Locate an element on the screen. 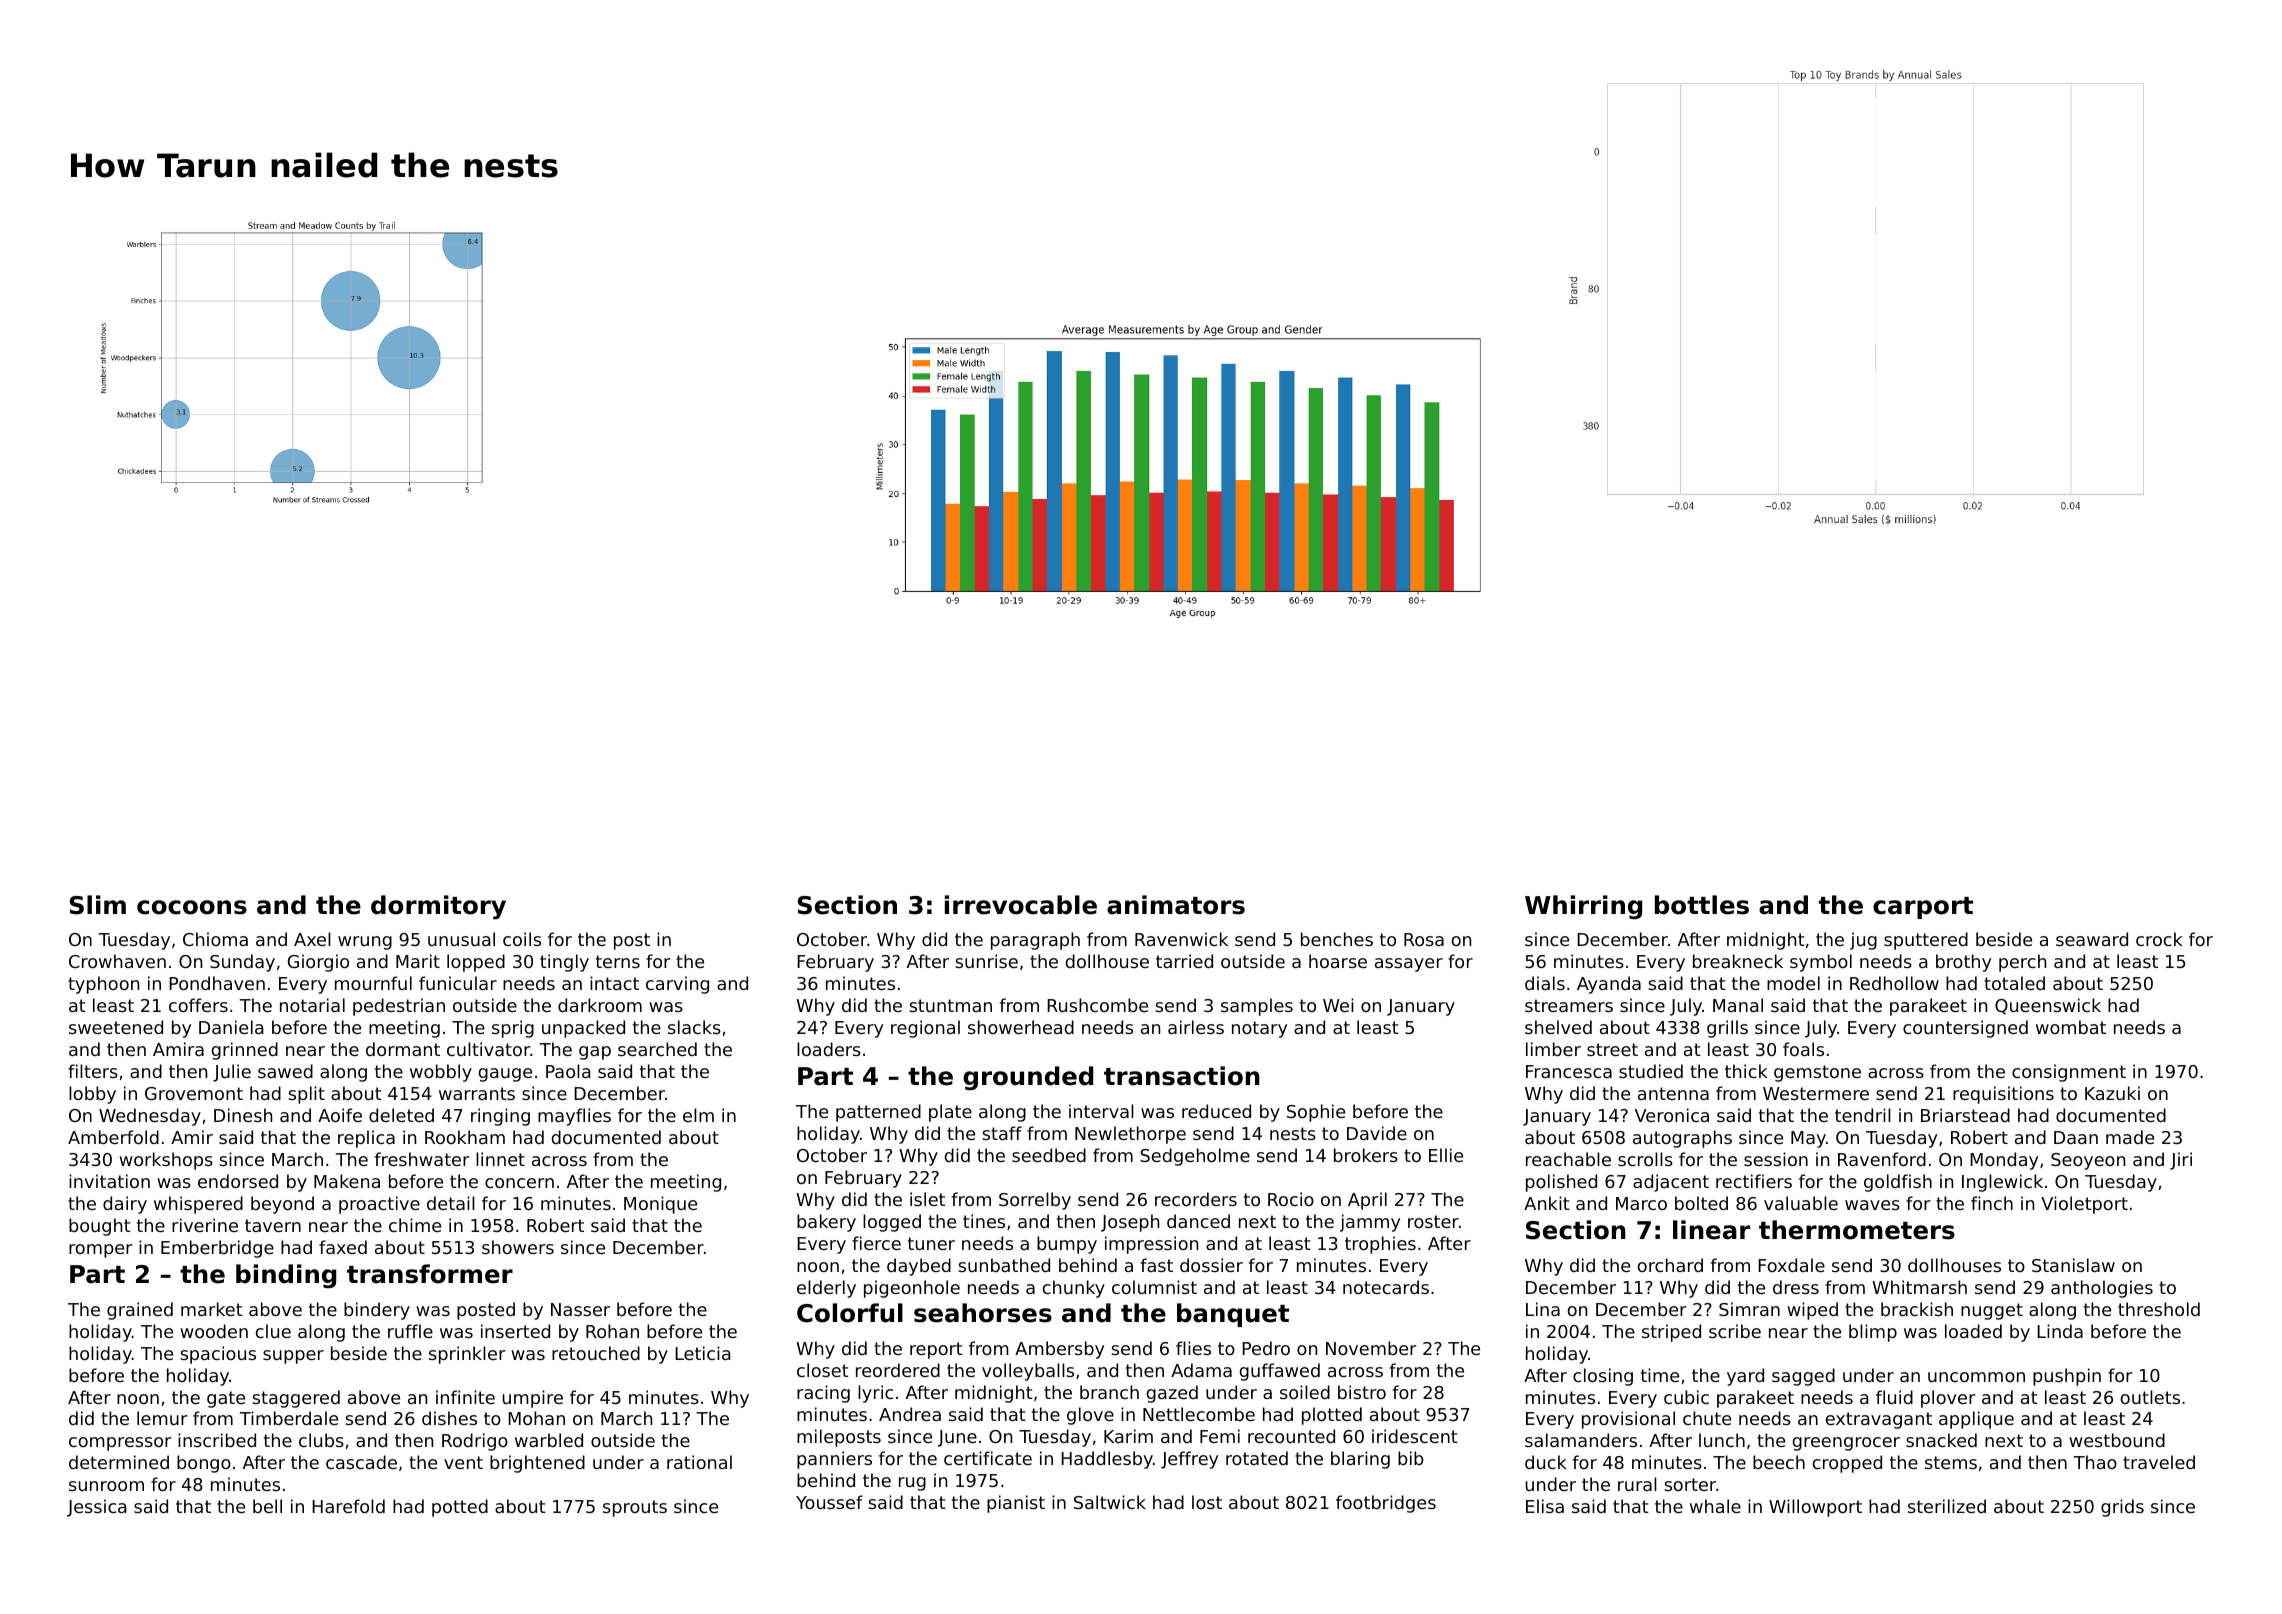 This screenshot has height=1614, width=2282. Jessica is located at coordinates (97, 1508).
